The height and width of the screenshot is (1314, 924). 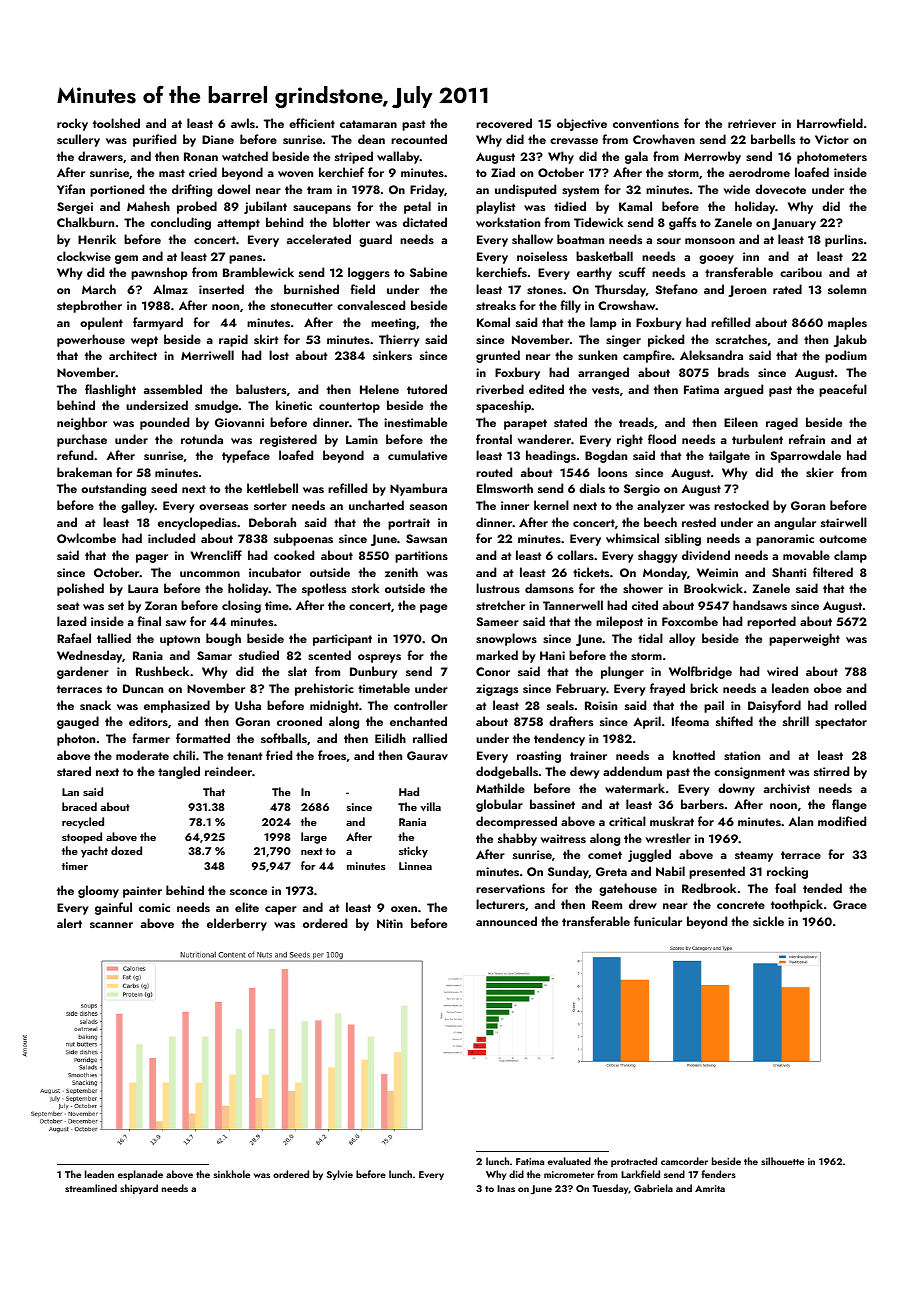 I want to click on stared, so click(x=74, y=771).
